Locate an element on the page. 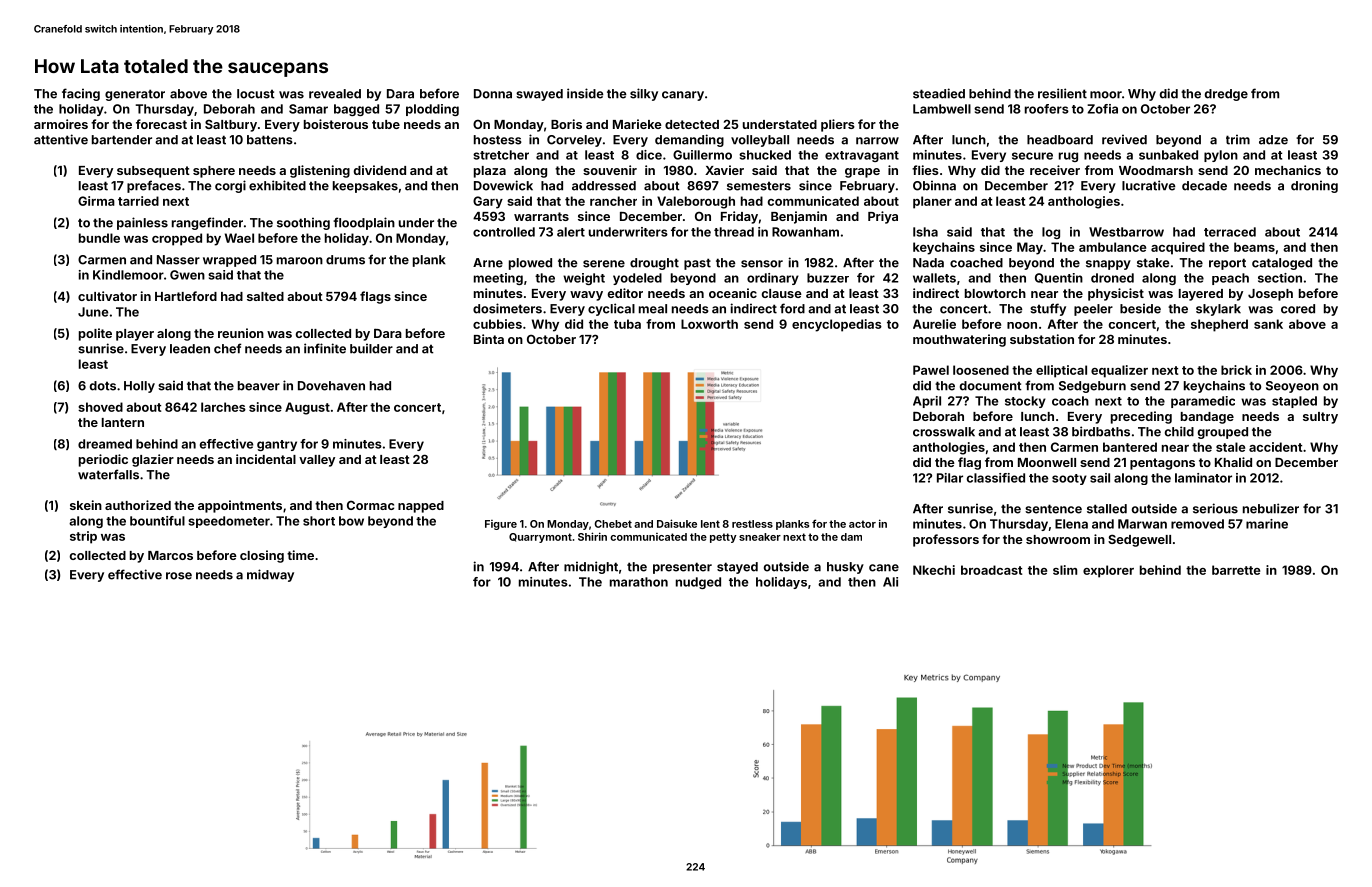  extravagant is located at coordinates (862, 156).
